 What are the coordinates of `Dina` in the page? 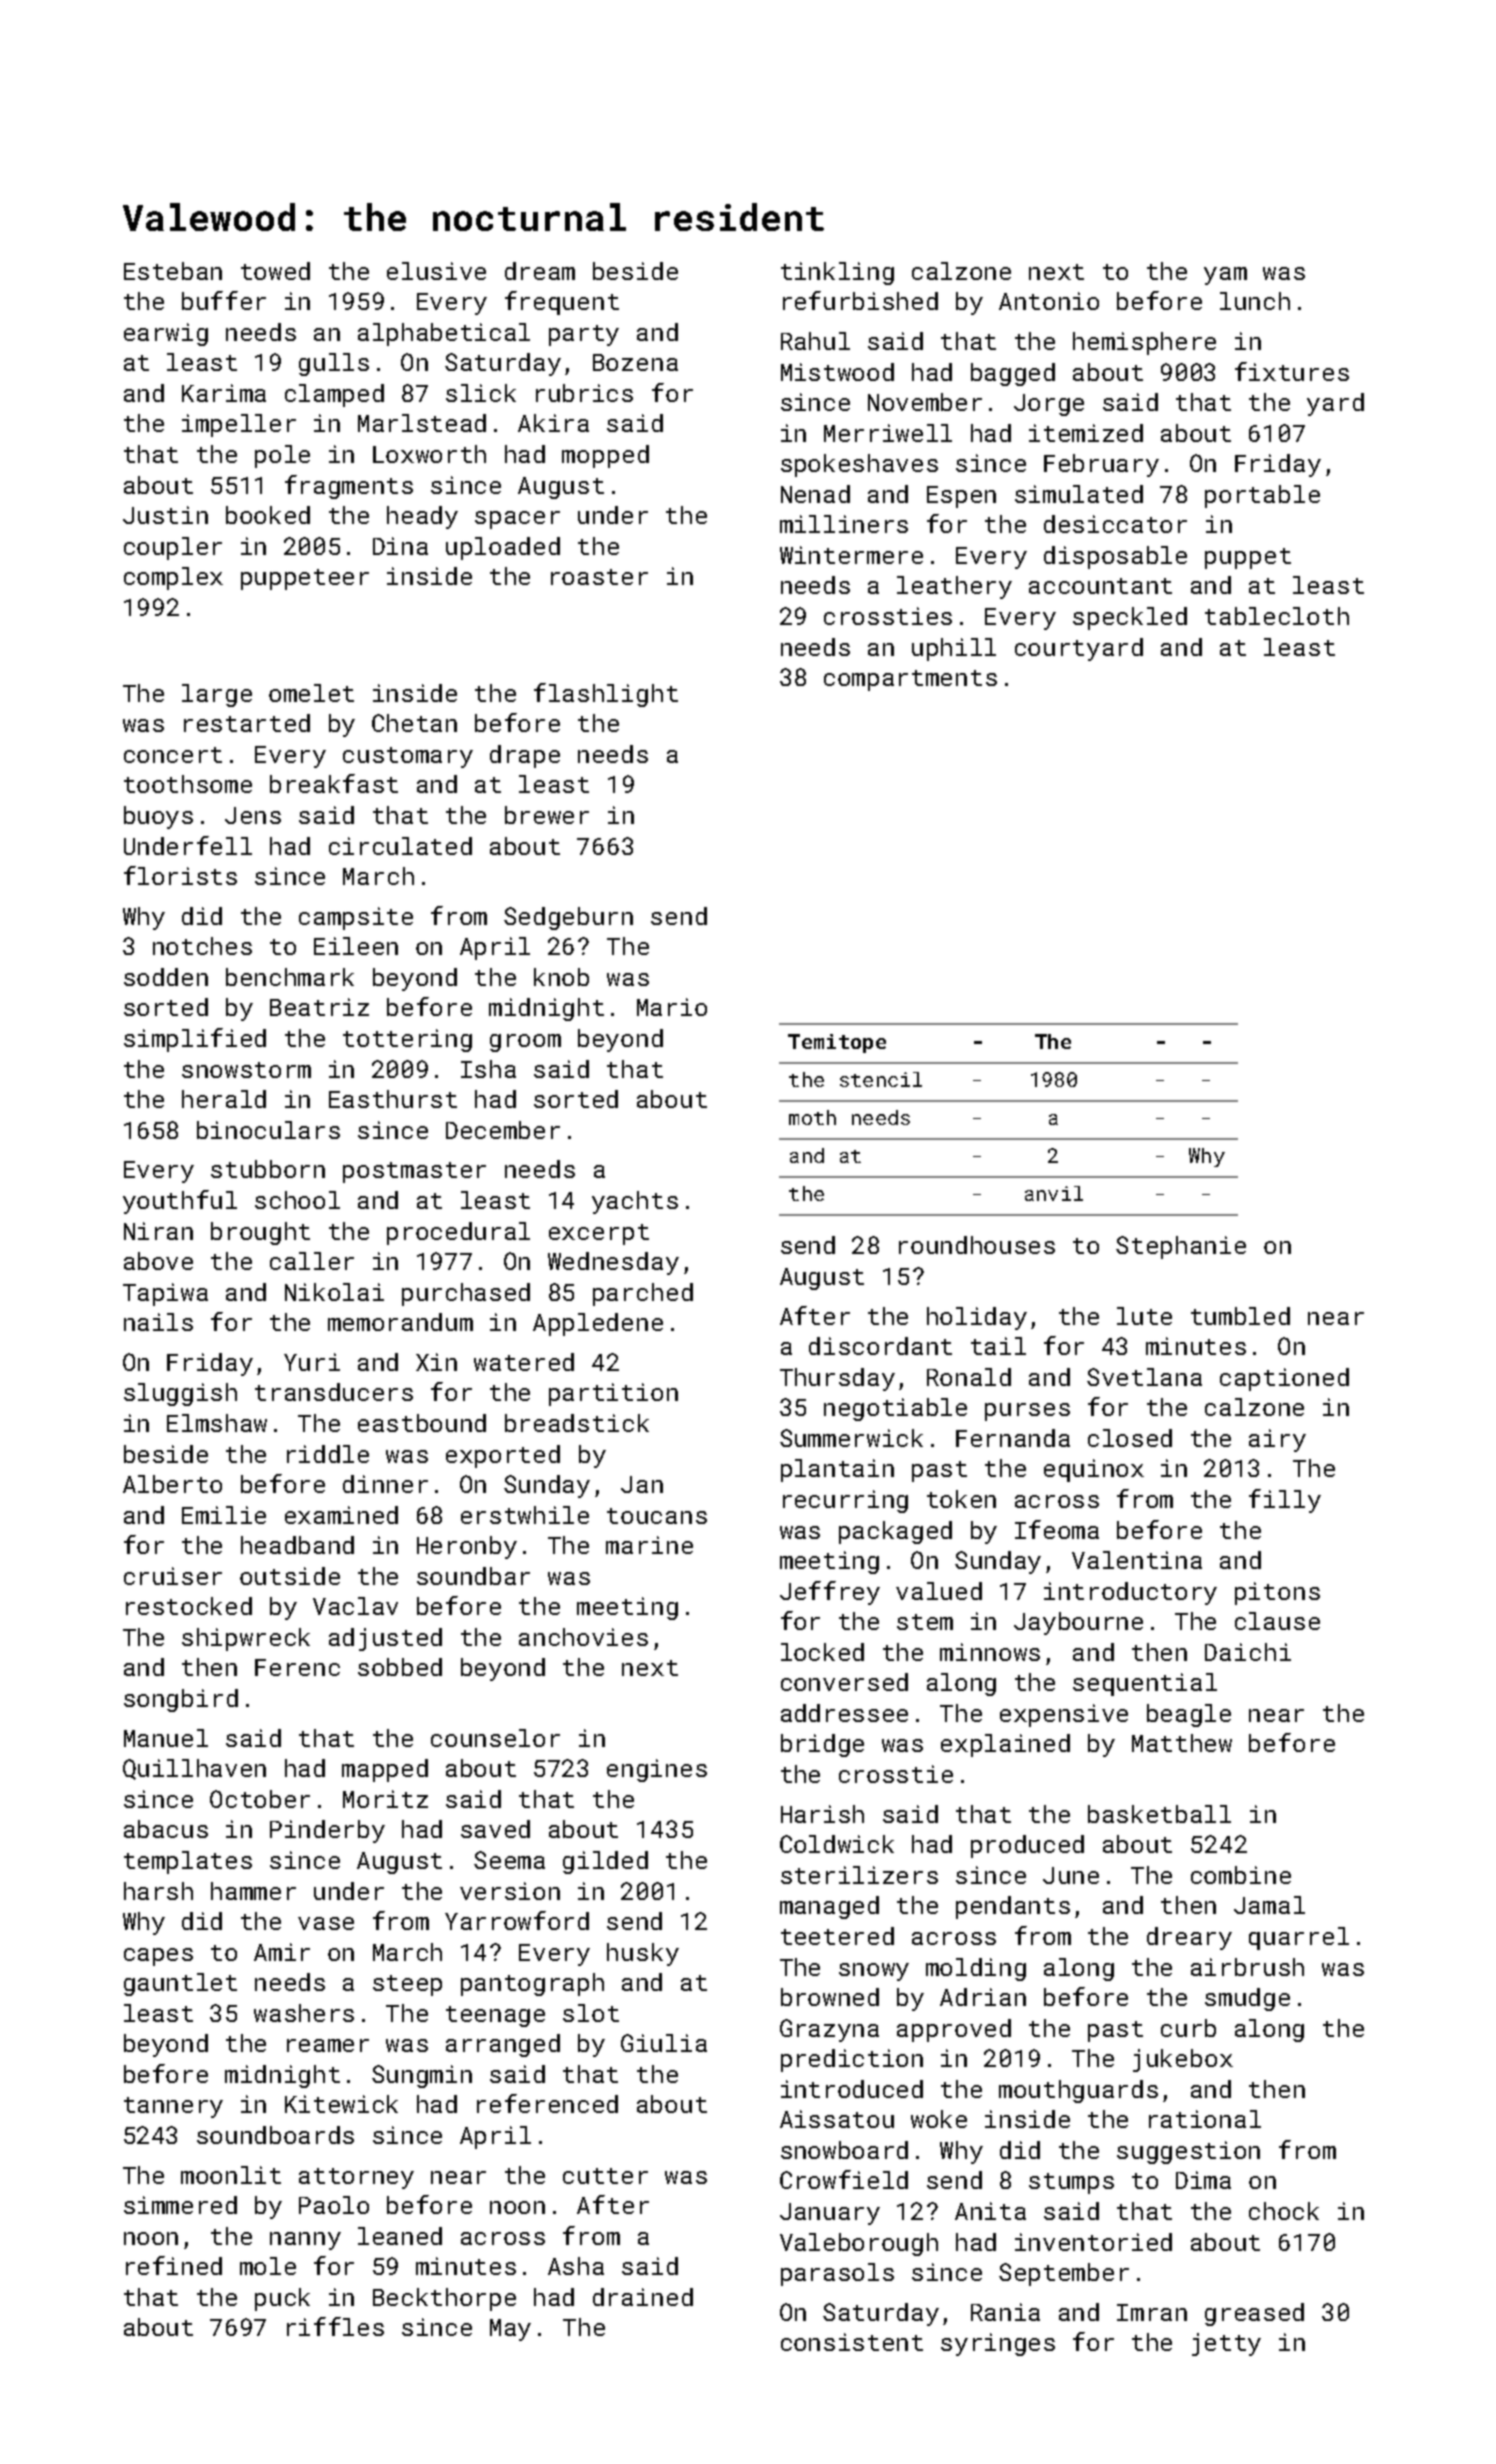 It's located at (400, 546).
